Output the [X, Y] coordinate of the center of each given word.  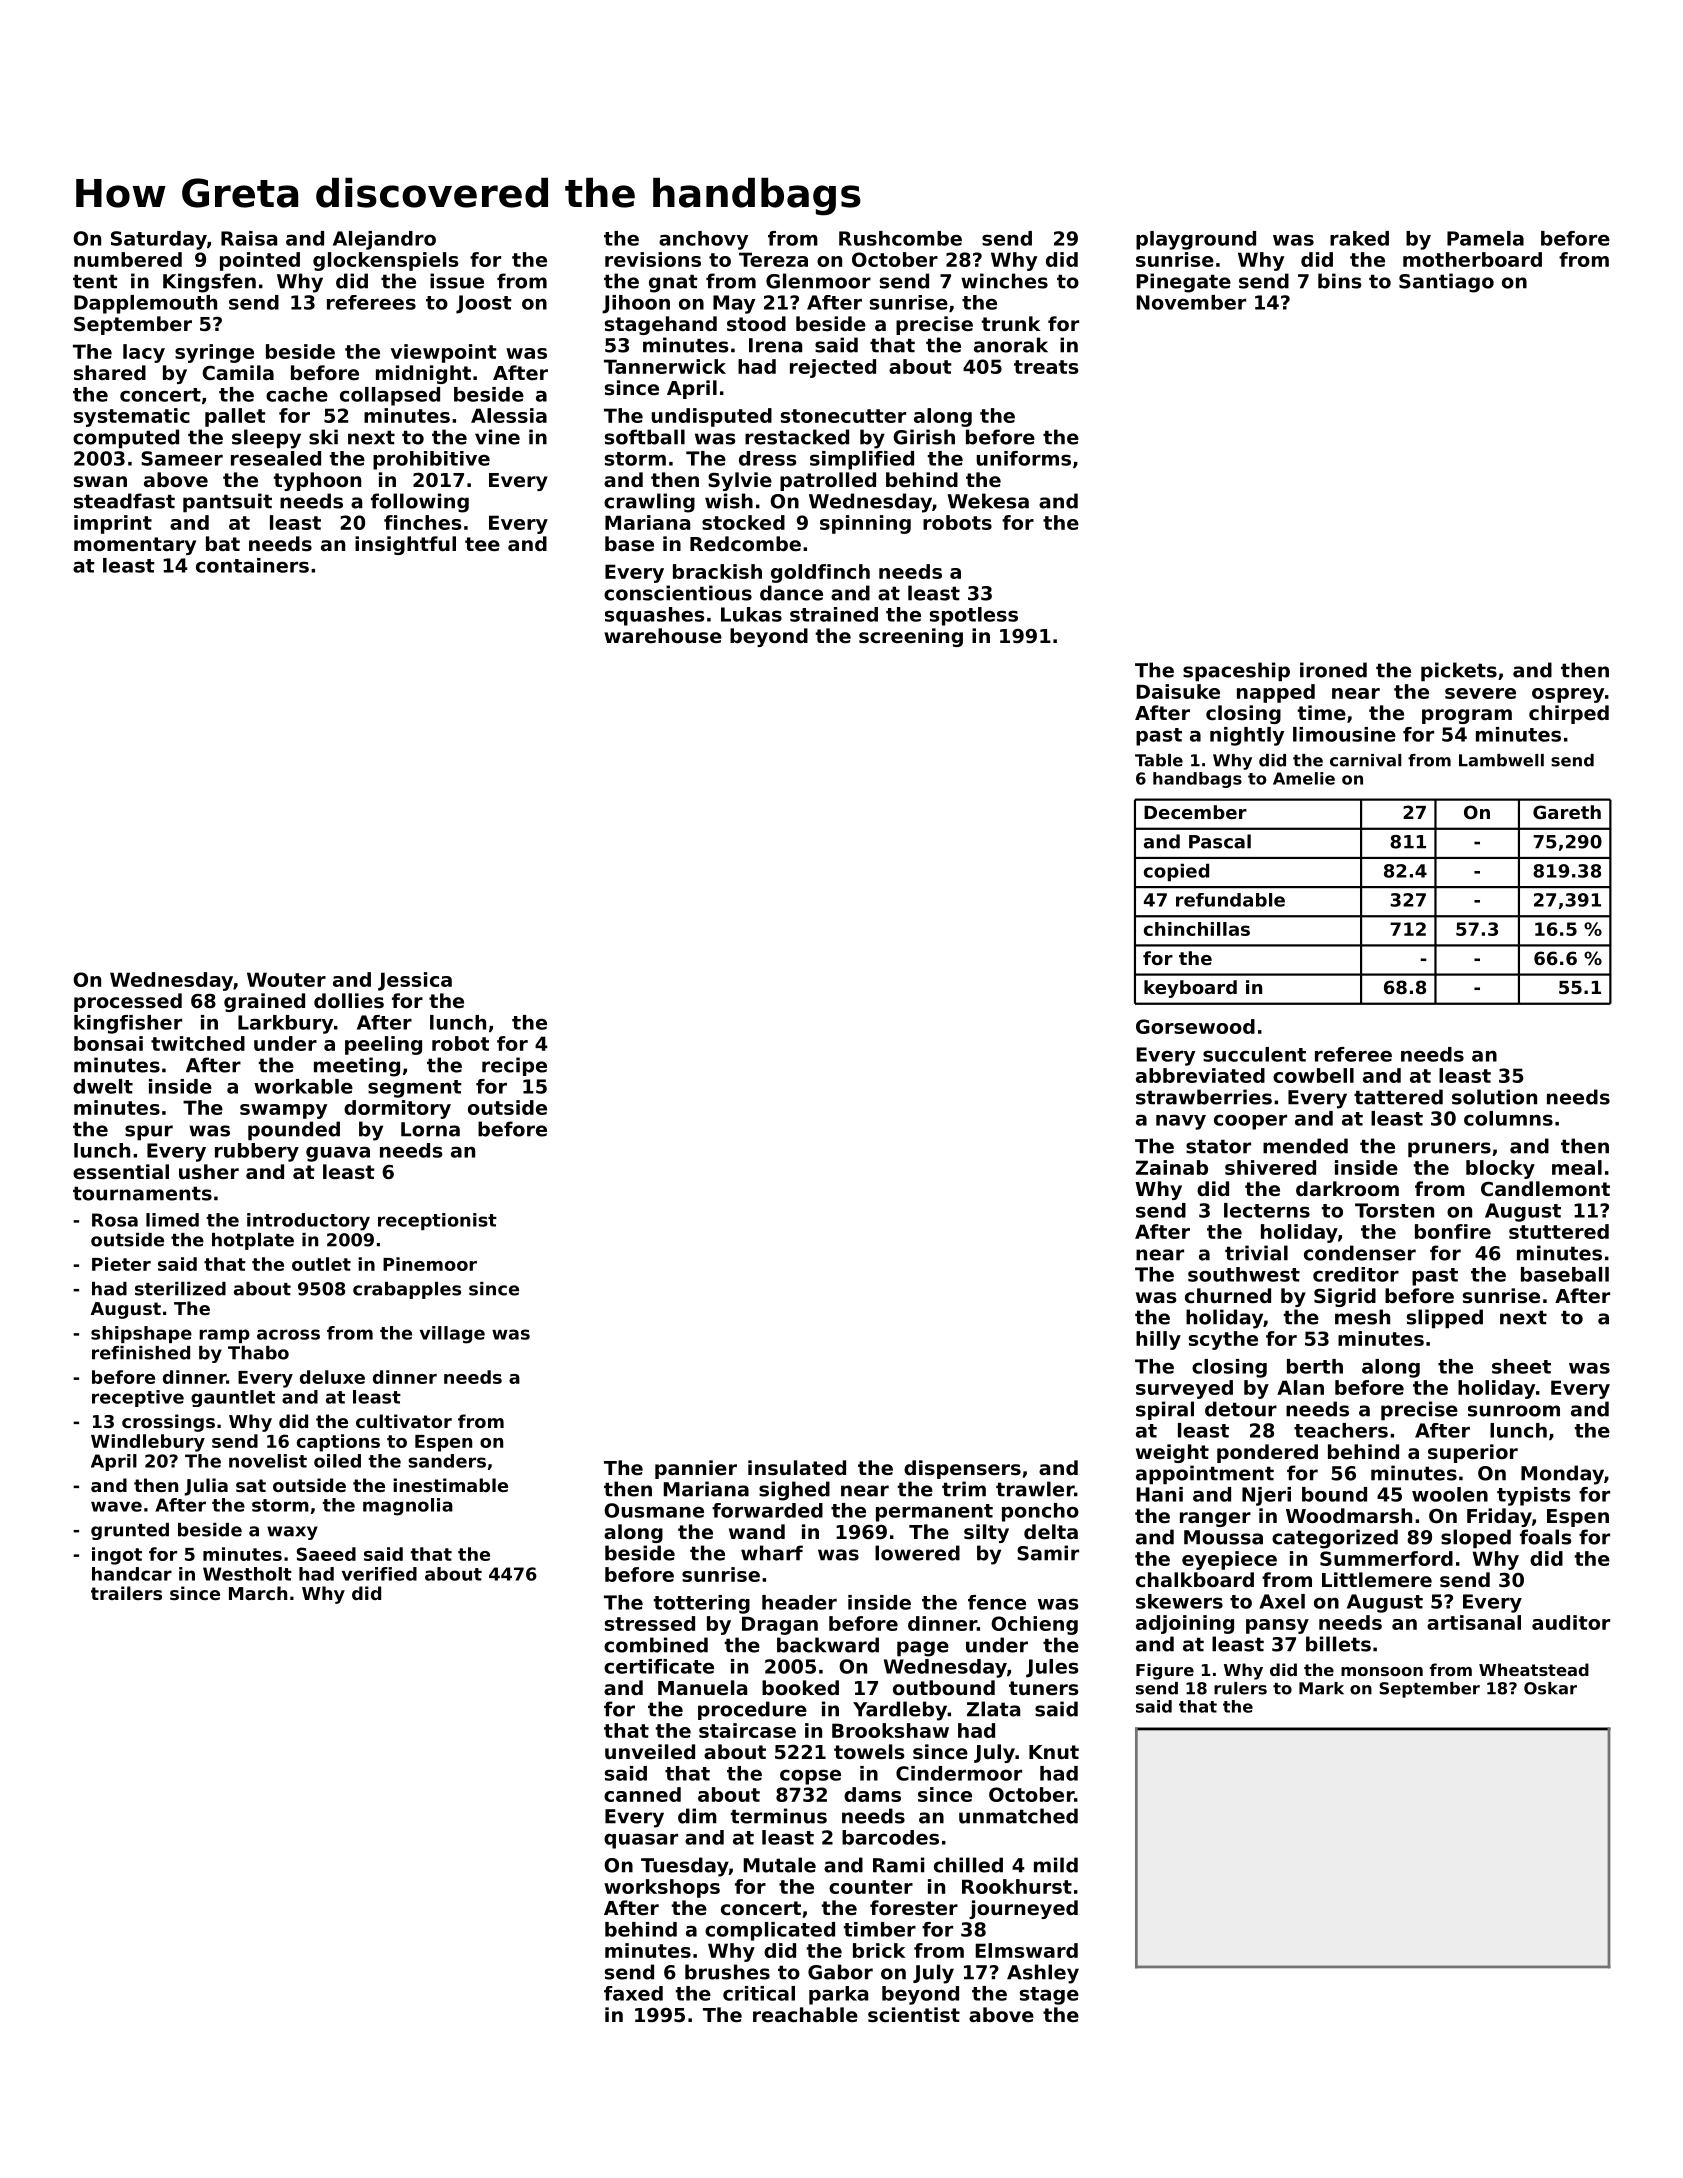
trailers [126, 1593]
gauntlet [233, 1398]
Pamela [1485, 238]
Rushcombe [900, 238]
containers [252, 565]
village [452, 1335]
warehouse [663, 636]
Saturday [159, 240]
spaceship [1236, 672]
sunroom [1514, 1411]
